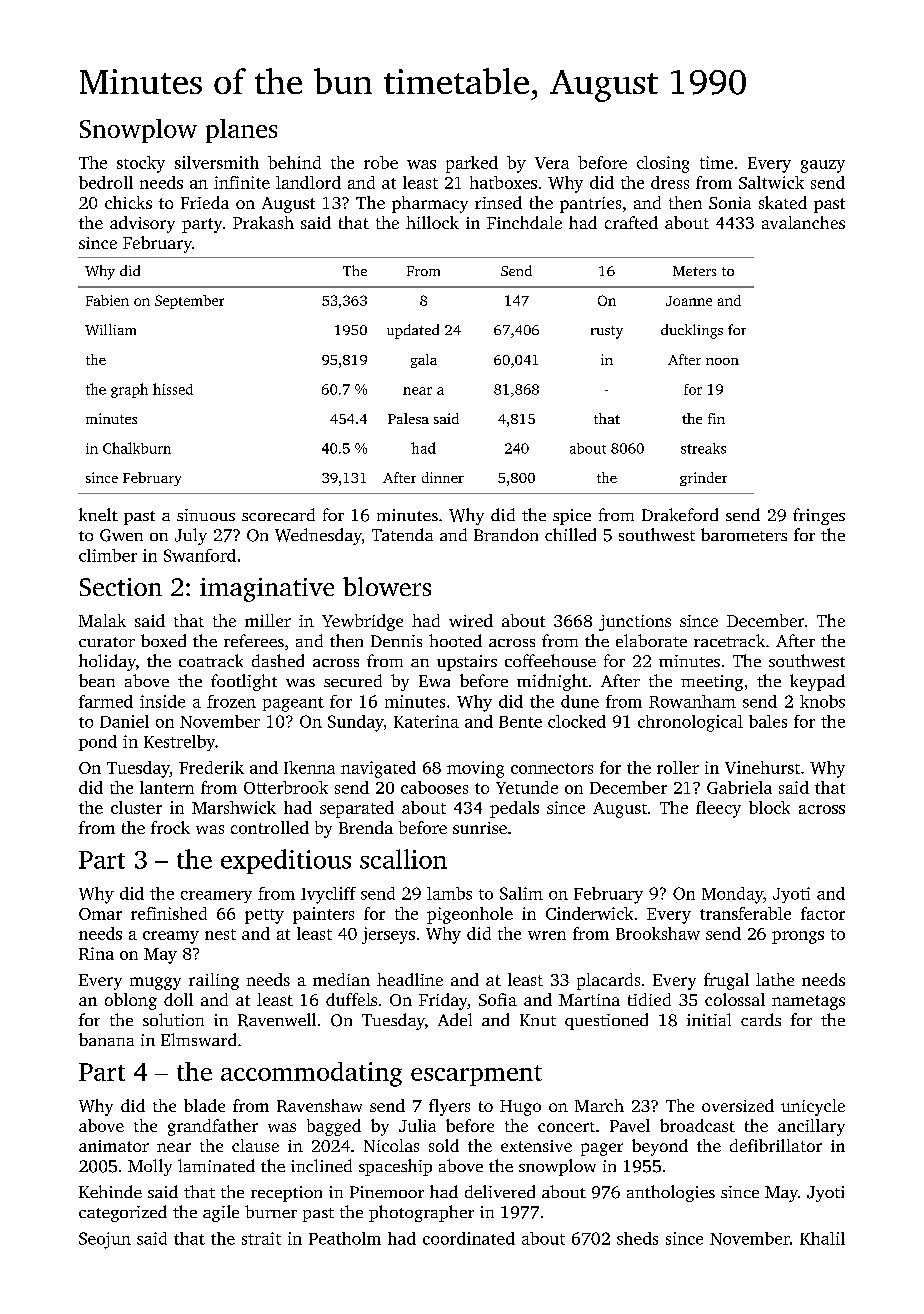 The width and height of the image is (924, 1314). Describe the element at coordinates (98, 514) in the image. I see `knelt` at that location.
